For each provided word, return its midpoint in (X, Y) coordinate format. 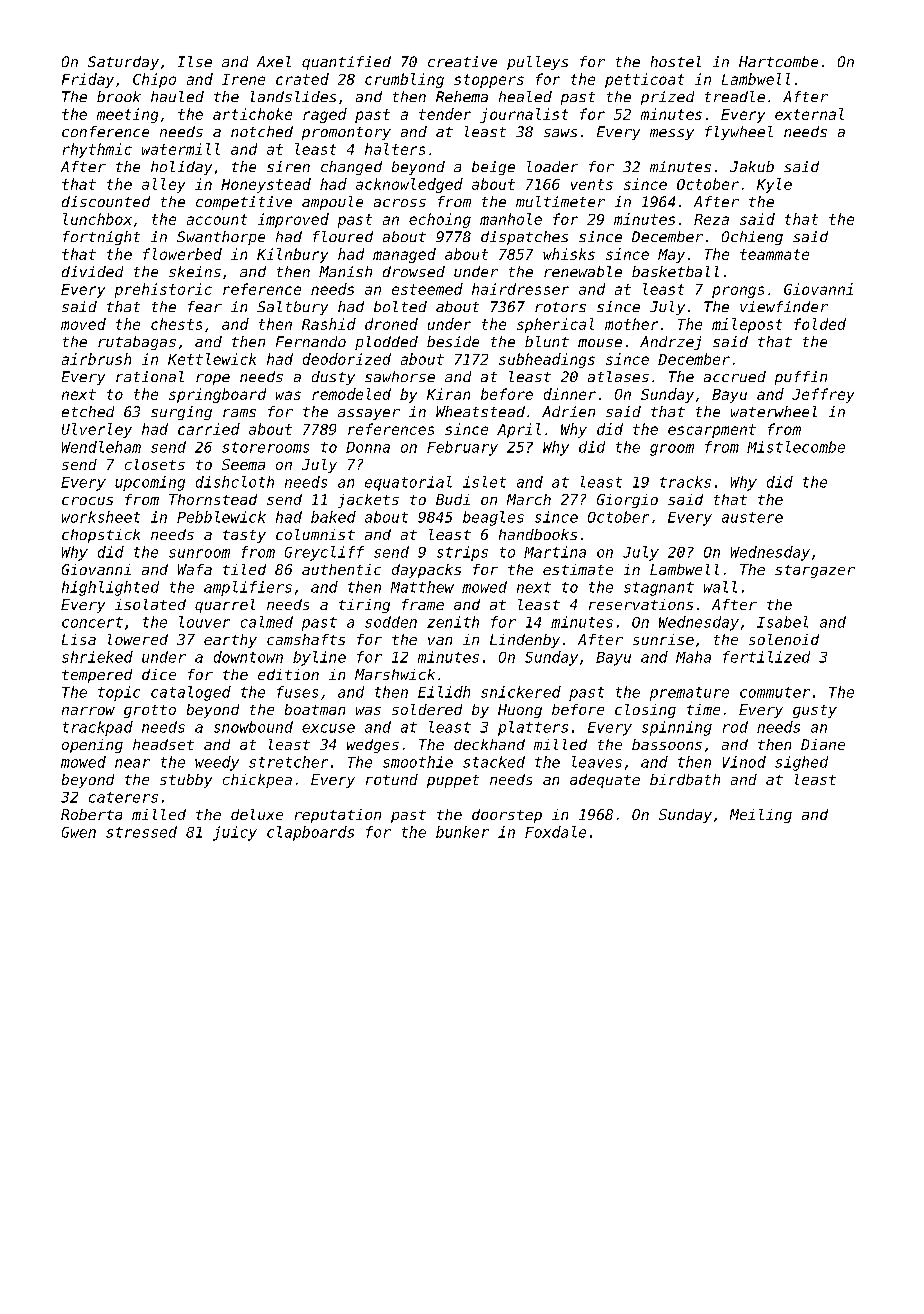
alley (163, 185)
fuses (297, 692)
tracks (685, 482)
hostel (676, 61)
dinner (570, 394)
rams (239, 413)
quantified (346, 63)
